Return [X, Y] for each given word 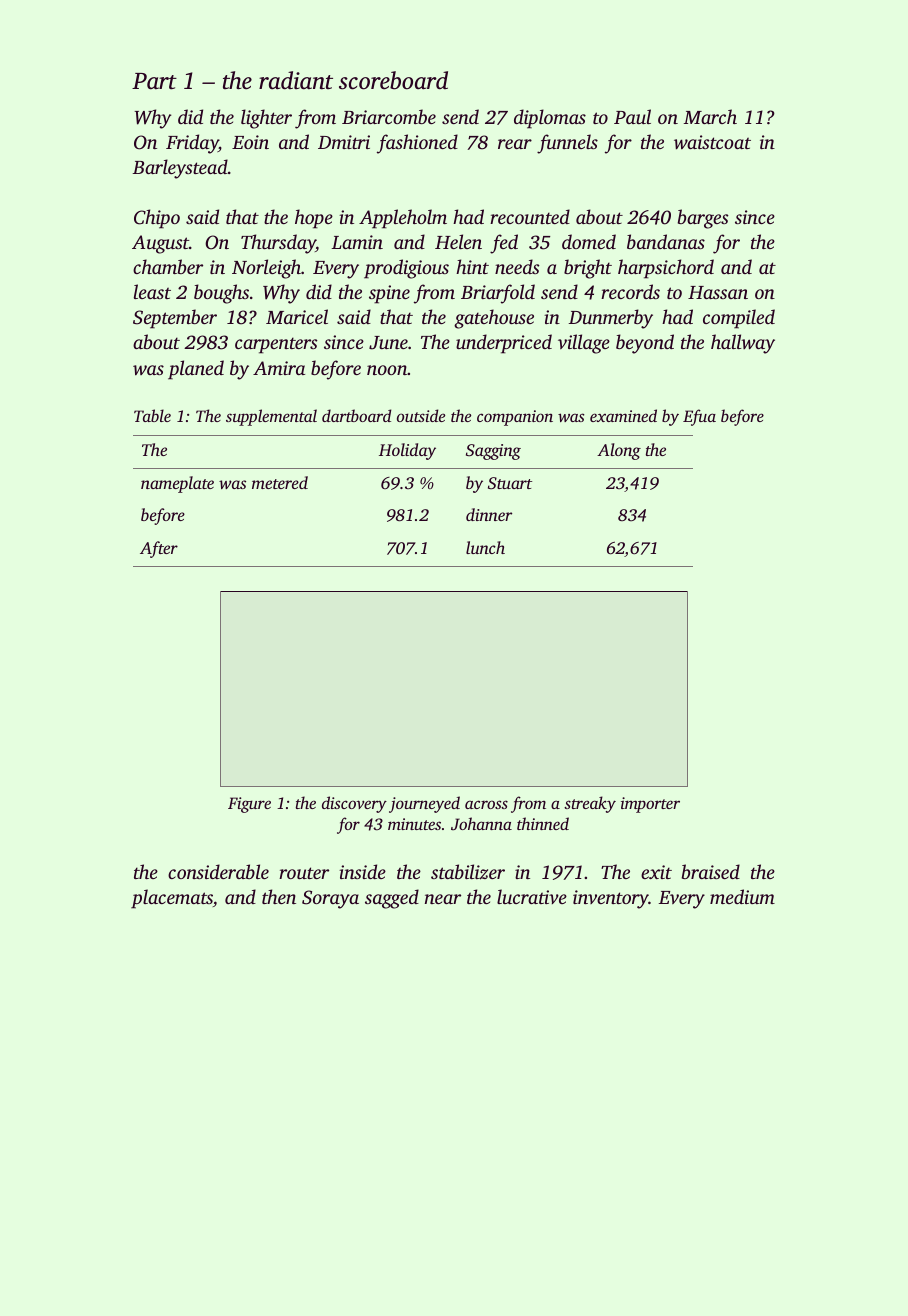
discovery [354, 804]
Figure [249, 805]
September [175, 319]
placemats [172, 899]
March [710, 116]
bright [588, 269]
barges [703, 219]
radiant [296, 80]
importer [650, 805]
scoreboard [393, 80]
